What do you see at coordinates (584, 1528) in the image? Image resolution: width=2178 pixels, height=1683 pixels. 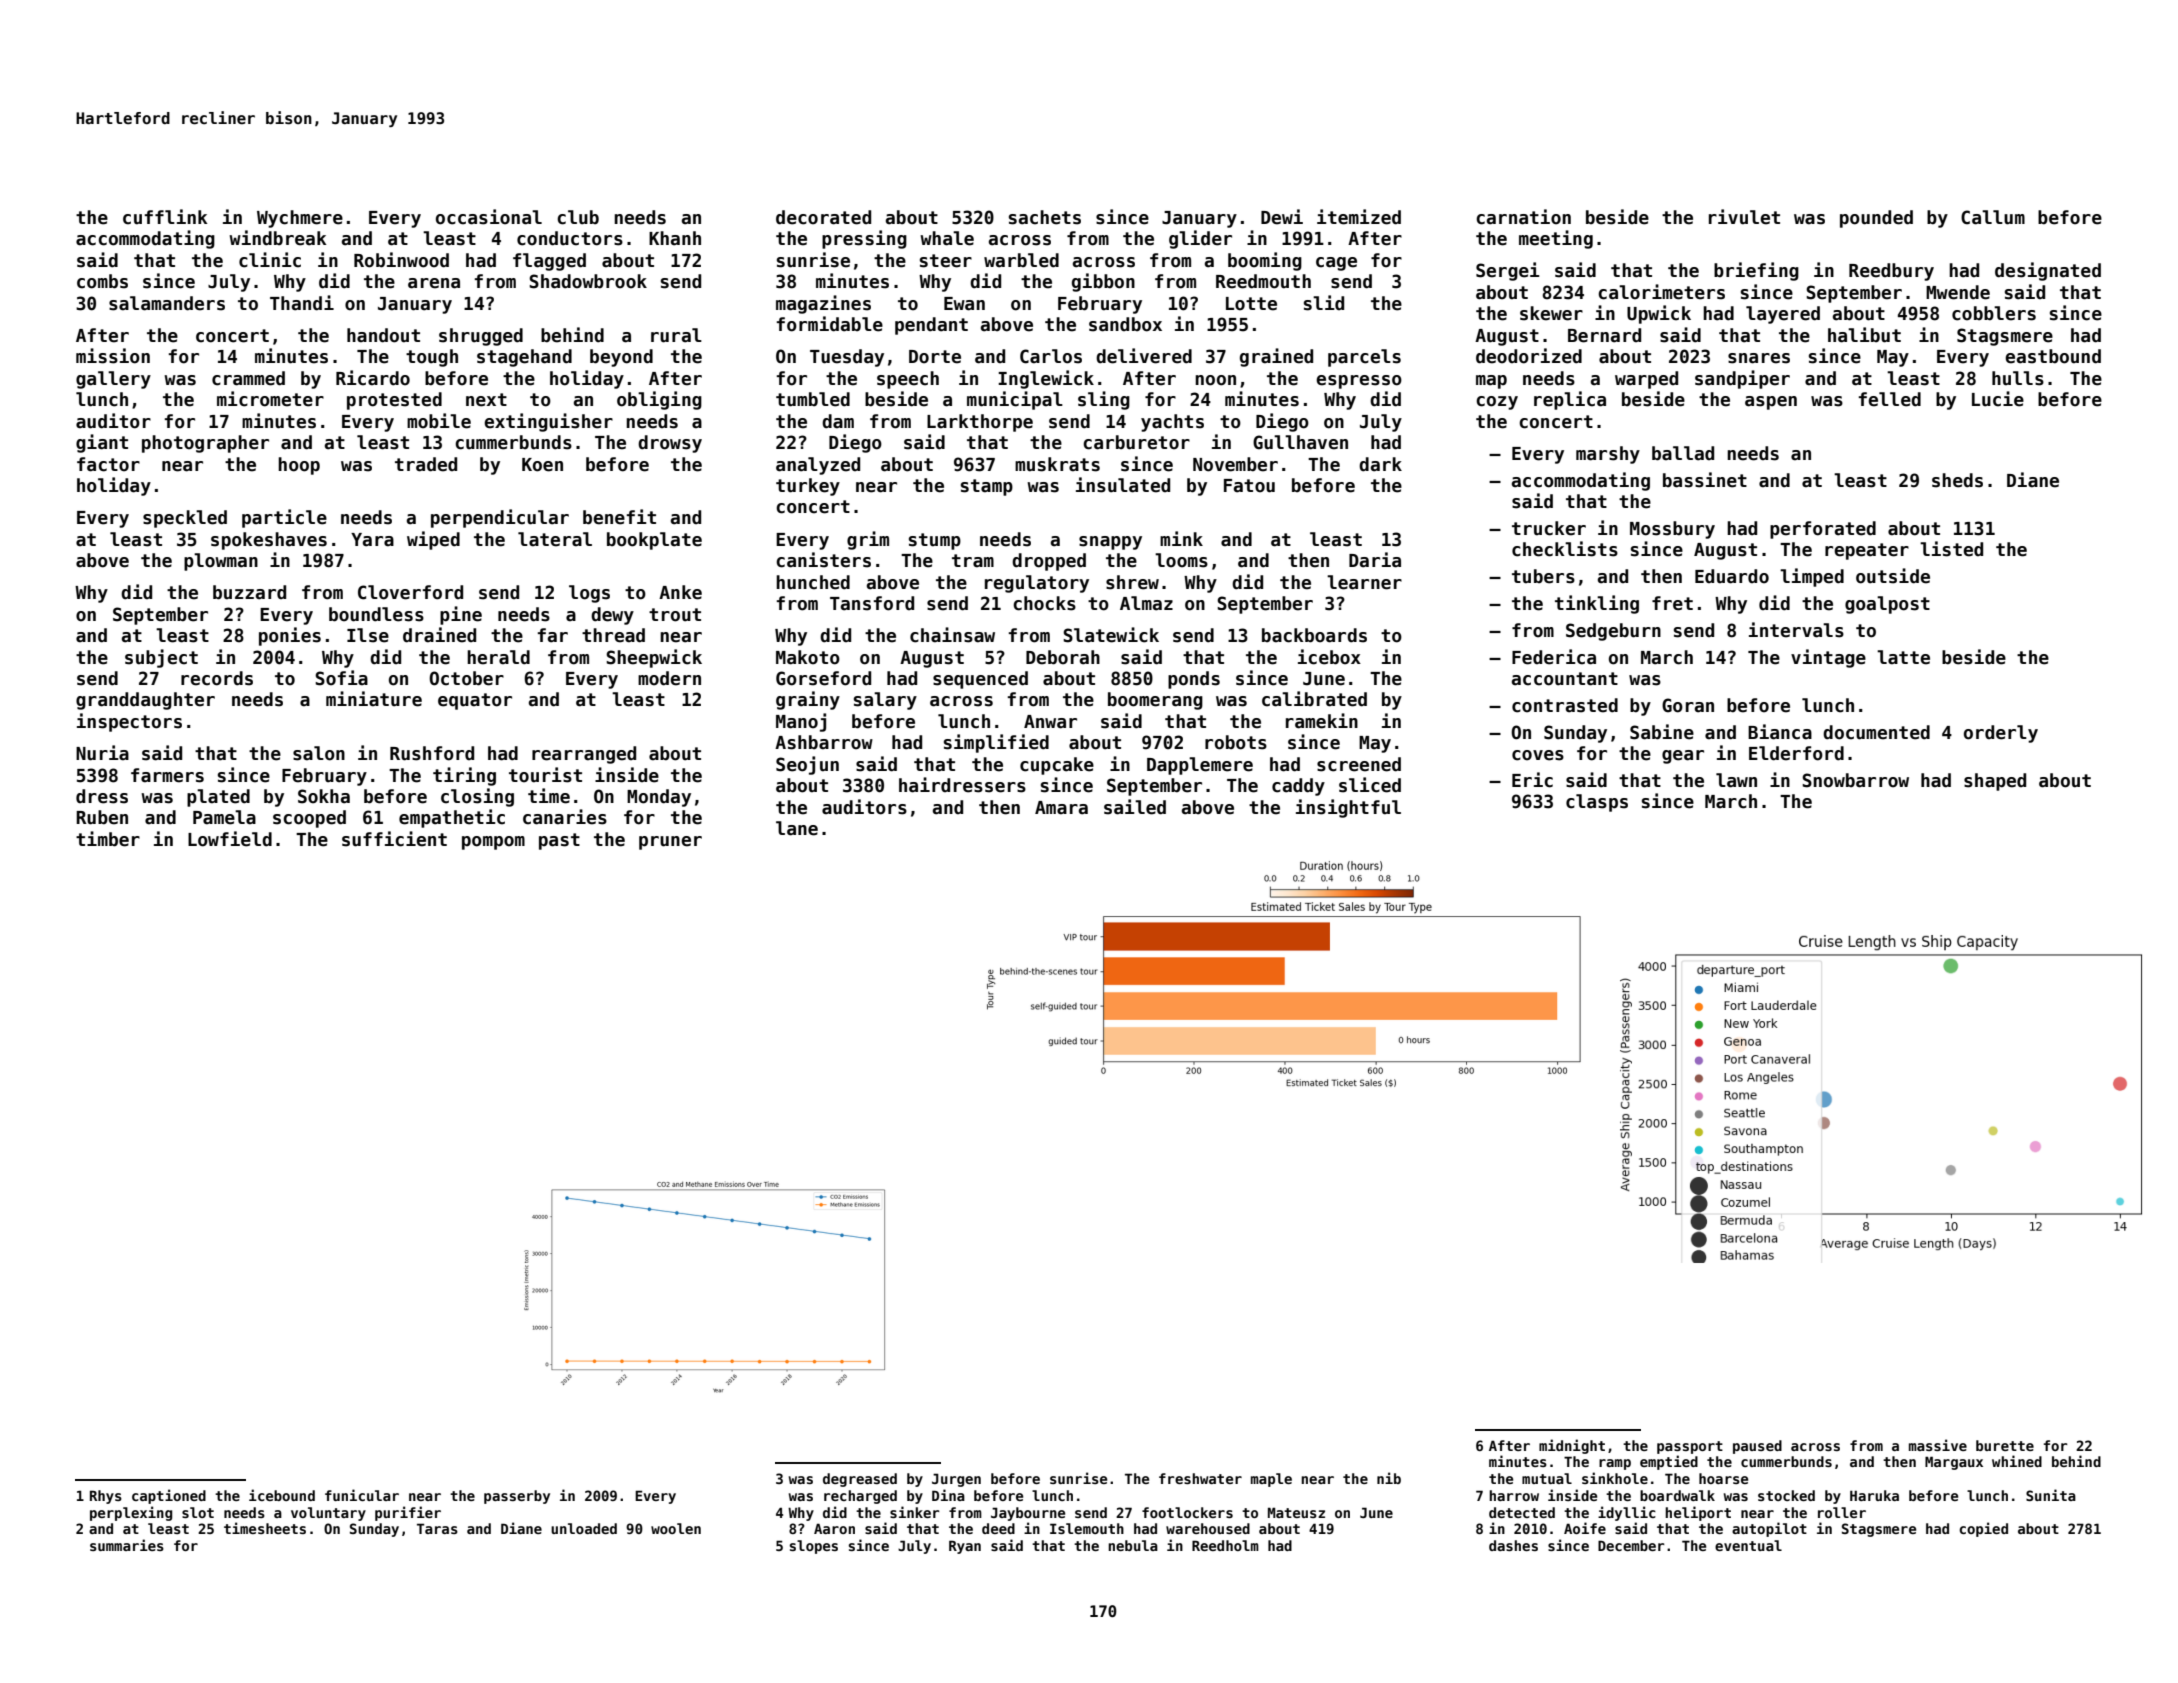 I see `unloaded` at bounding box center [584, 1528].
